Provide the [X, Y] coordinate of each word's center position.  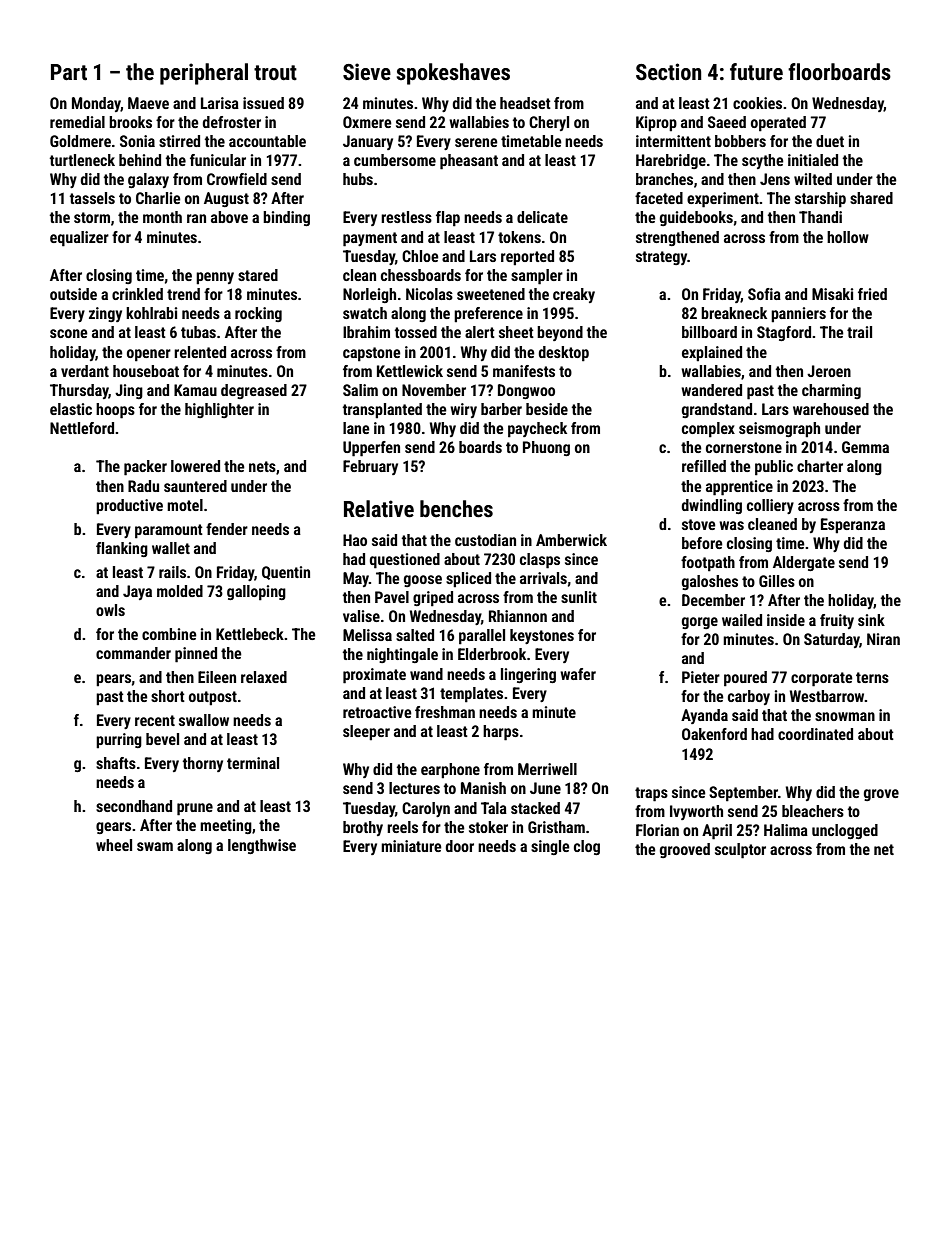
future [756, 72]
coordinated [815, 734]
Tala [494, 808]
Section [668, 72]
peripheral [204, 74]
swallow [204, 720]
